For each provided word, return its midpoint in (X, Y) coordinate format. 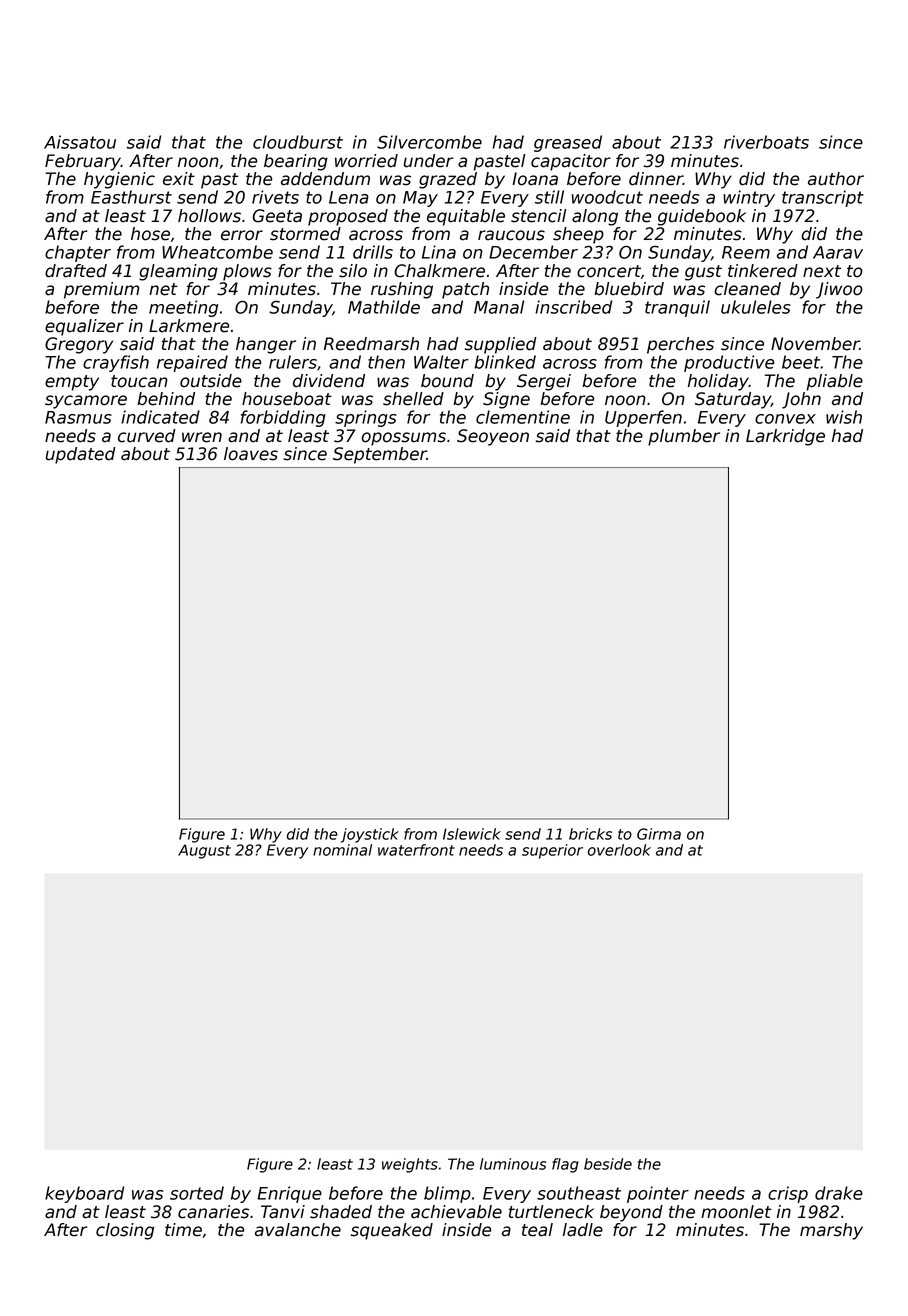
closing (125, 1231)
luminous (513, 1164)
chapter (78, 253)
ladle (583, 1230)
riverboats (766, 142)
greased (568, 143)
